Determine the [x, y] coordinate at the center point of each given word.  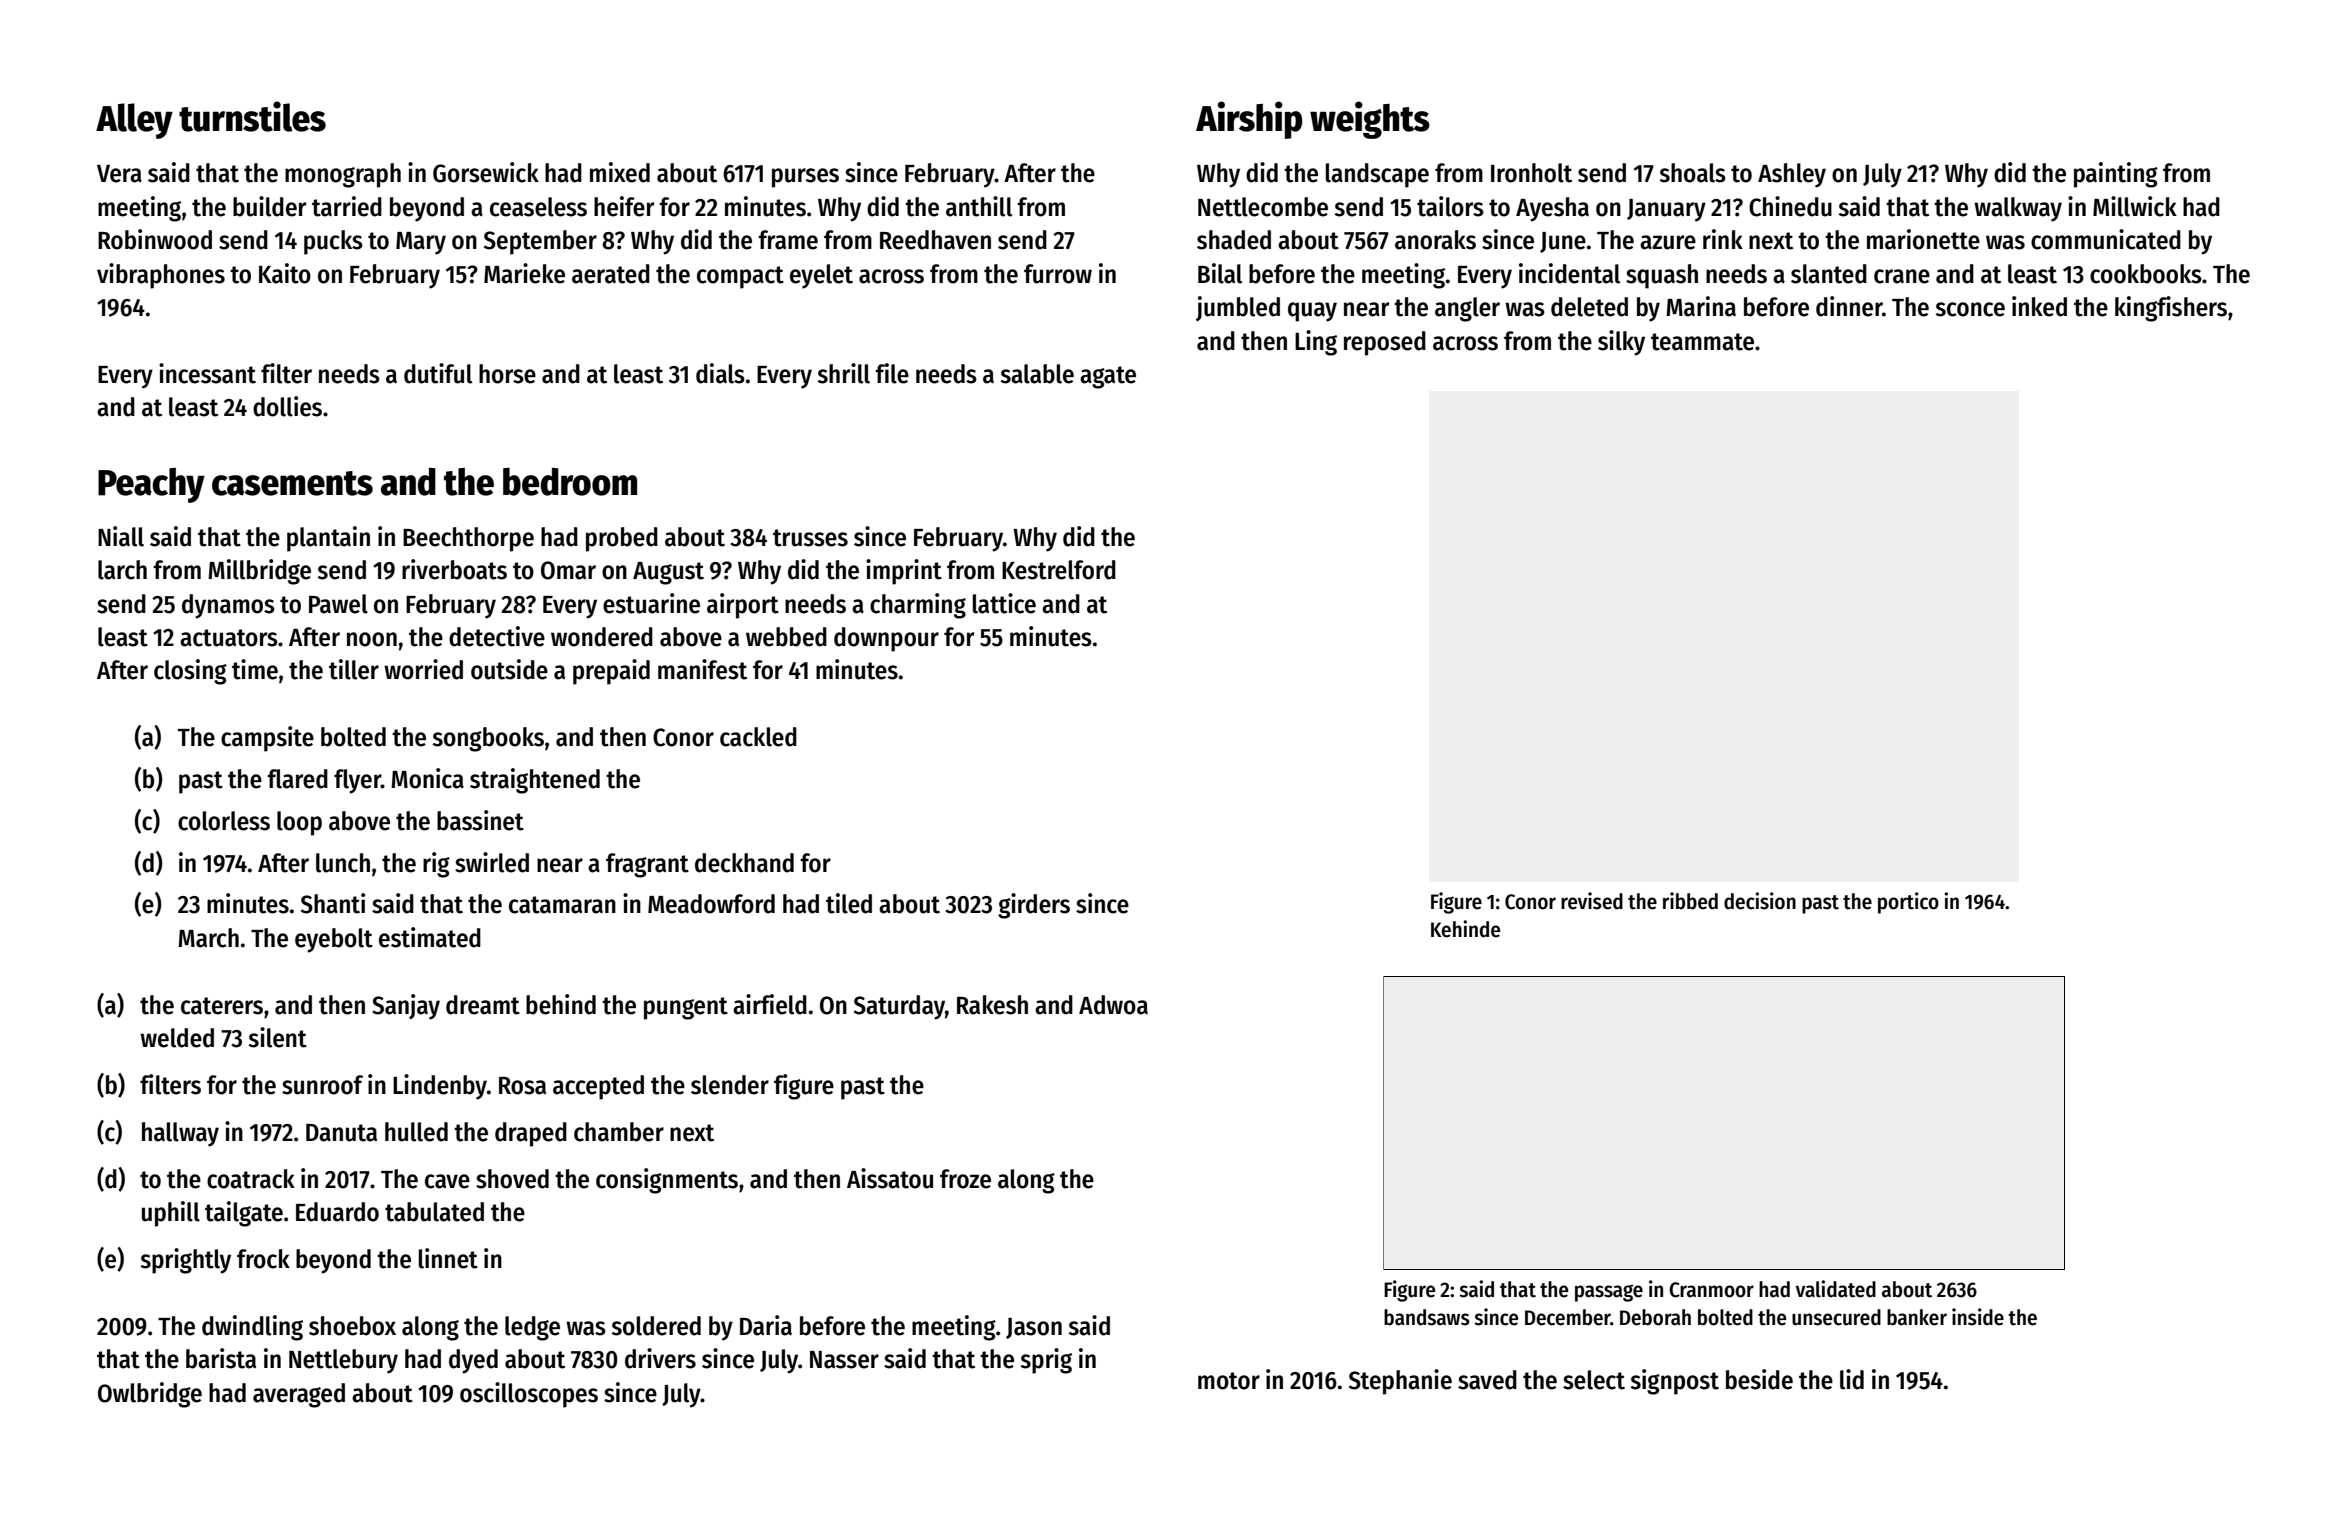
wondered [602, 637]
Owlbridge [150, 1395]
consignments [667, 1181]
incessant [207, 373]
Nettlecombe [1263, 207]
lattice [1004, 603]
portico [1908, 903]
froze [965, 1179]
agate [1108, 377]
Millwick [2135, 206]
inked [2039, 306]
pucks [333, 242]
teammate [1702, 342]
